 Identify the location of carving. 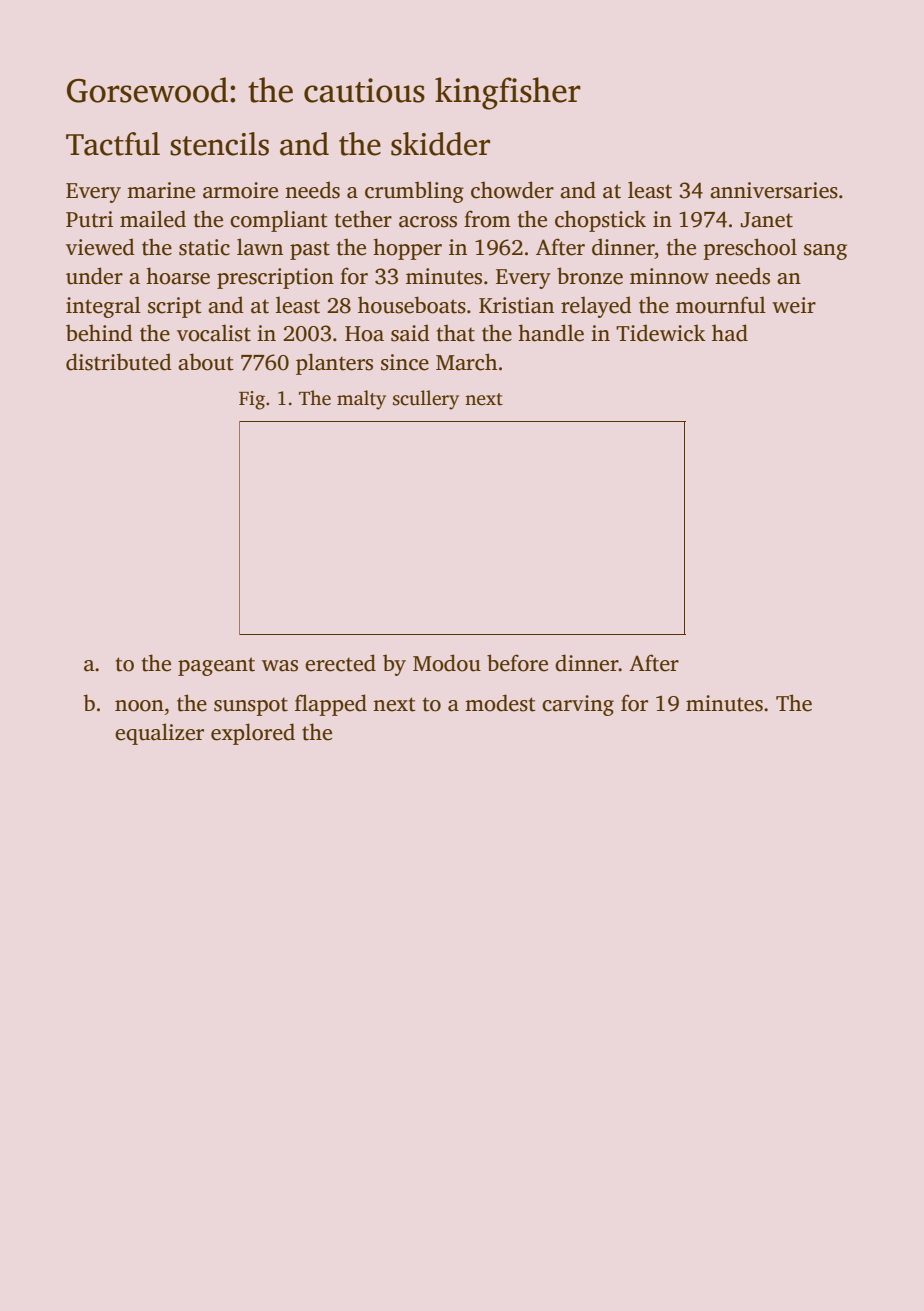
(578, 705).
